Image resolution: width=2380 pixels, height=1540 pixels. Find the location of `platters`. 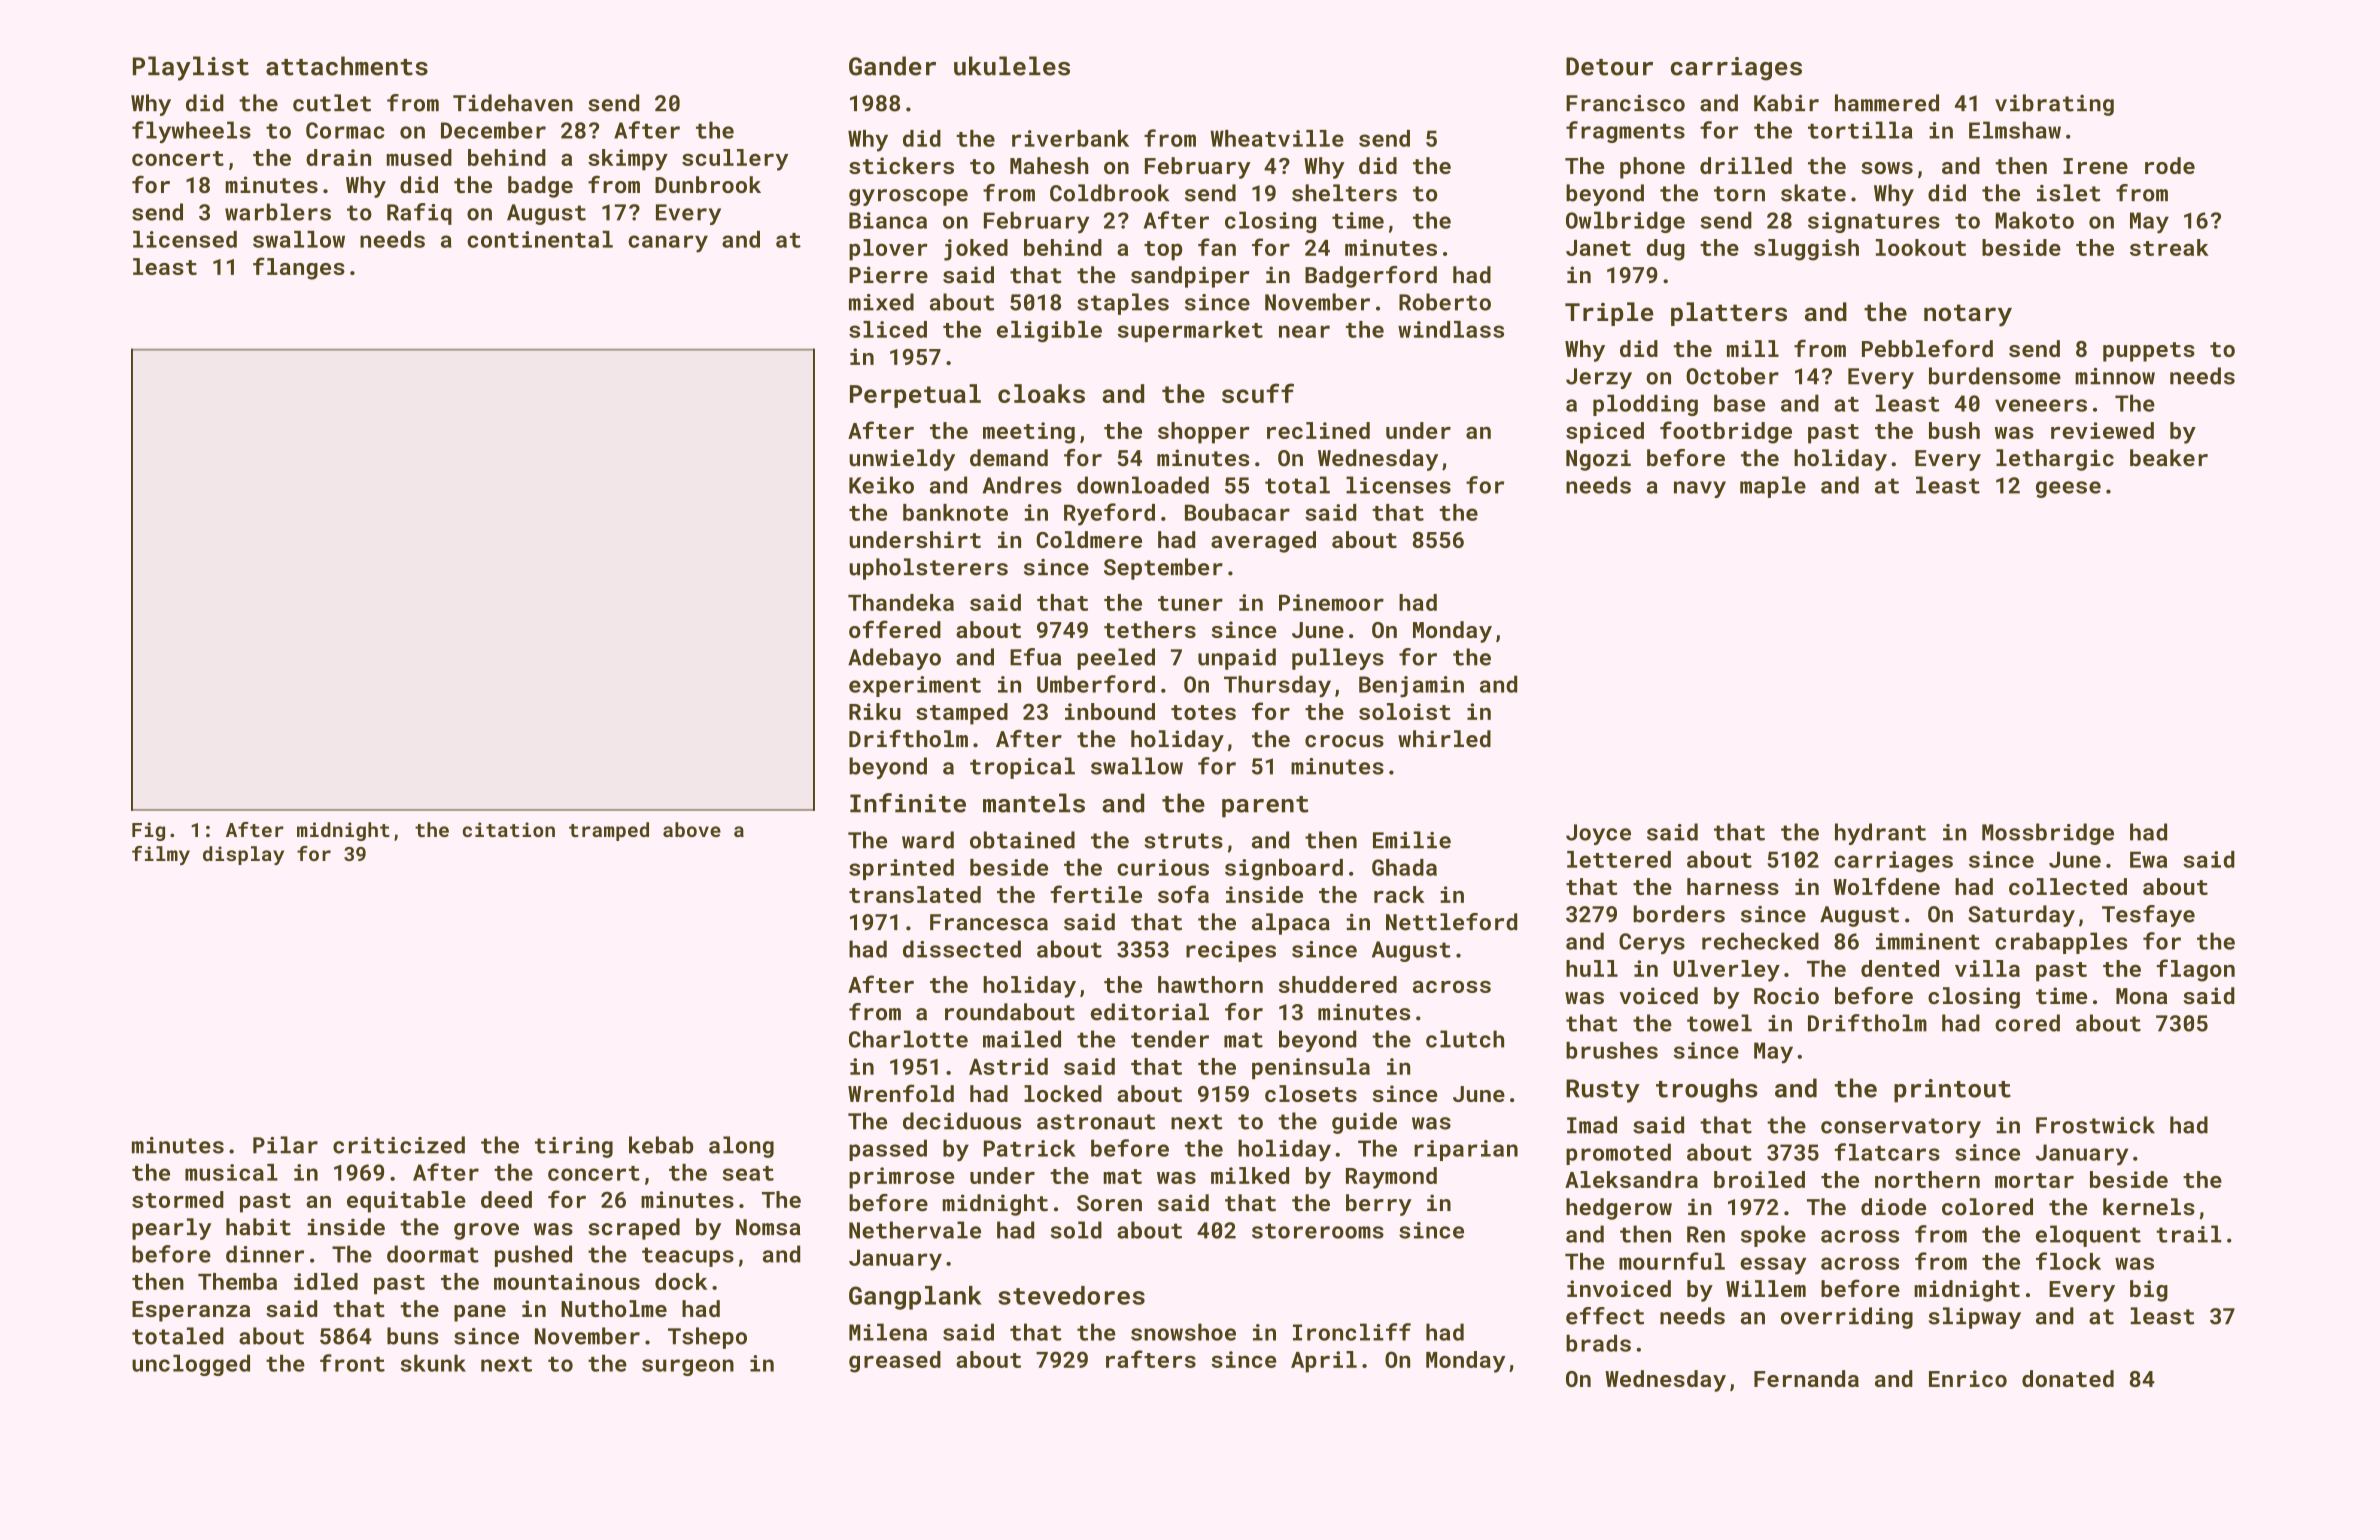

platters is located at coordinates (1729, 314).
